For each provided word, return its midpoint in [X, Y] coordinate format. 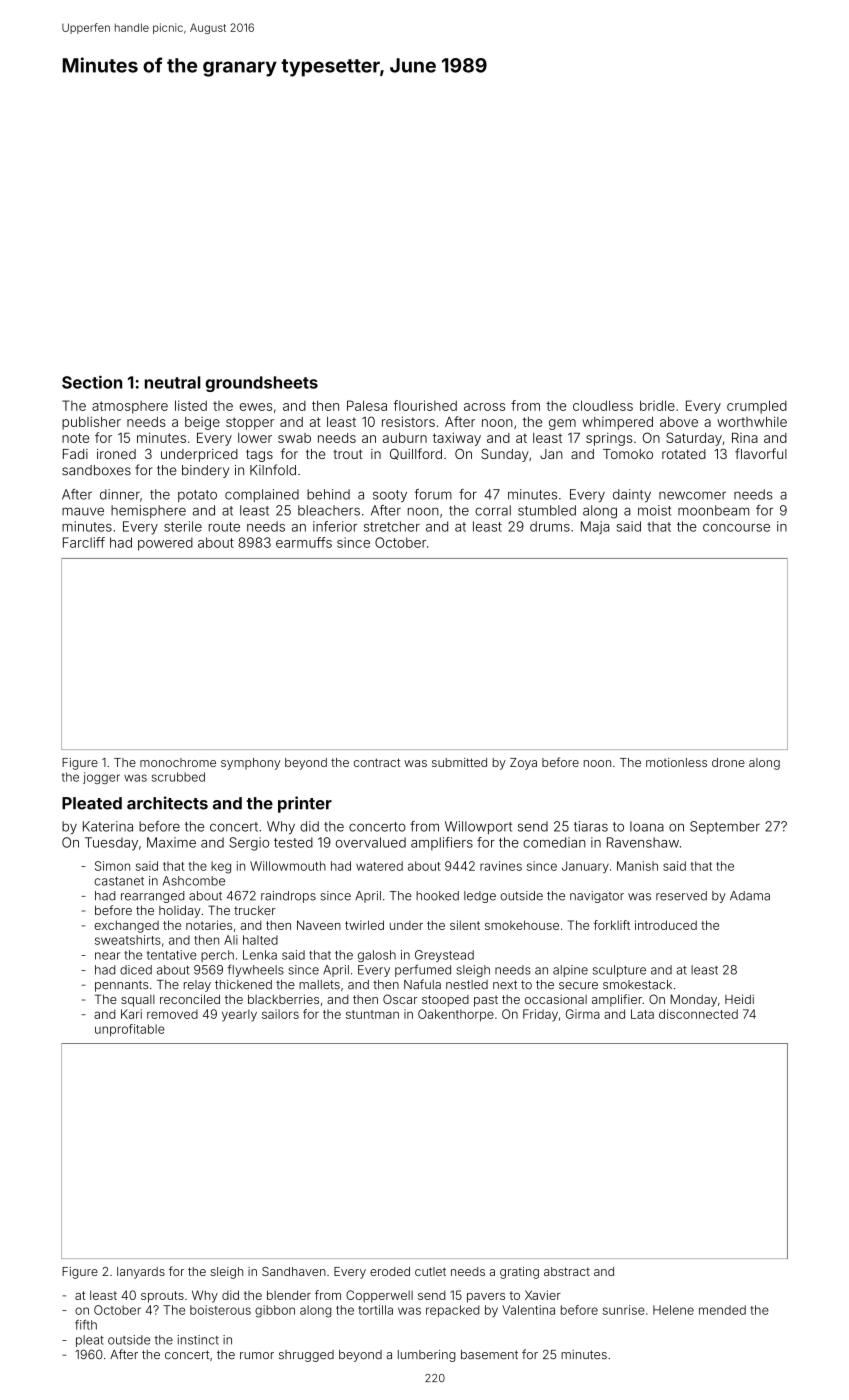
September [725, 827]
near [107, 956]
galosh [377, 956]
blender [289, 1295]
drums [550, 526]
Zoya [523, 764]
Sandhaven [294, 1271]
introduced [666, 925]
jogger [101, 778]
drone [728, 762]
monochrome [178, 762]
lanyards [141, 1273]
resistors [408, 421]
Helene [673, 1310]
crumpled [757, 407]
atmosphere [130, 407]
